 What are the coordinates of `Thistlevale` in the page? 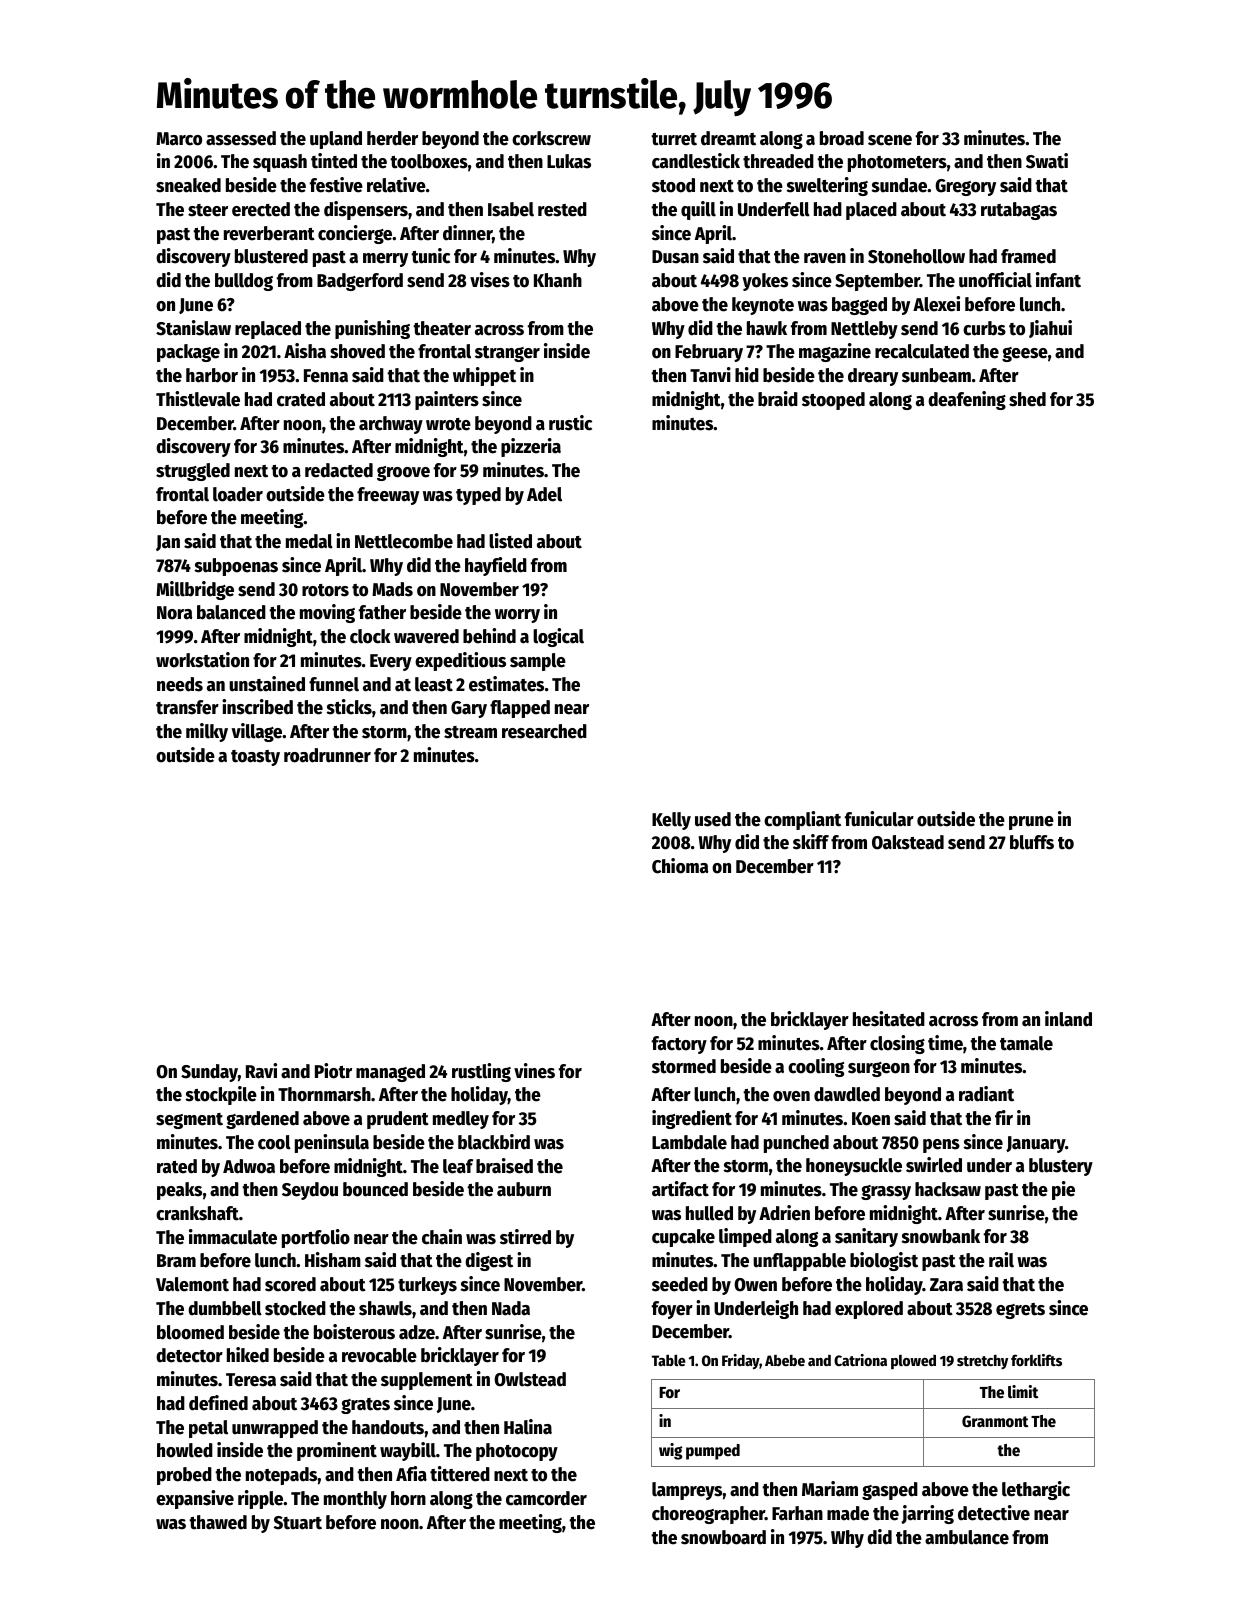 It's located at (198, 399).
